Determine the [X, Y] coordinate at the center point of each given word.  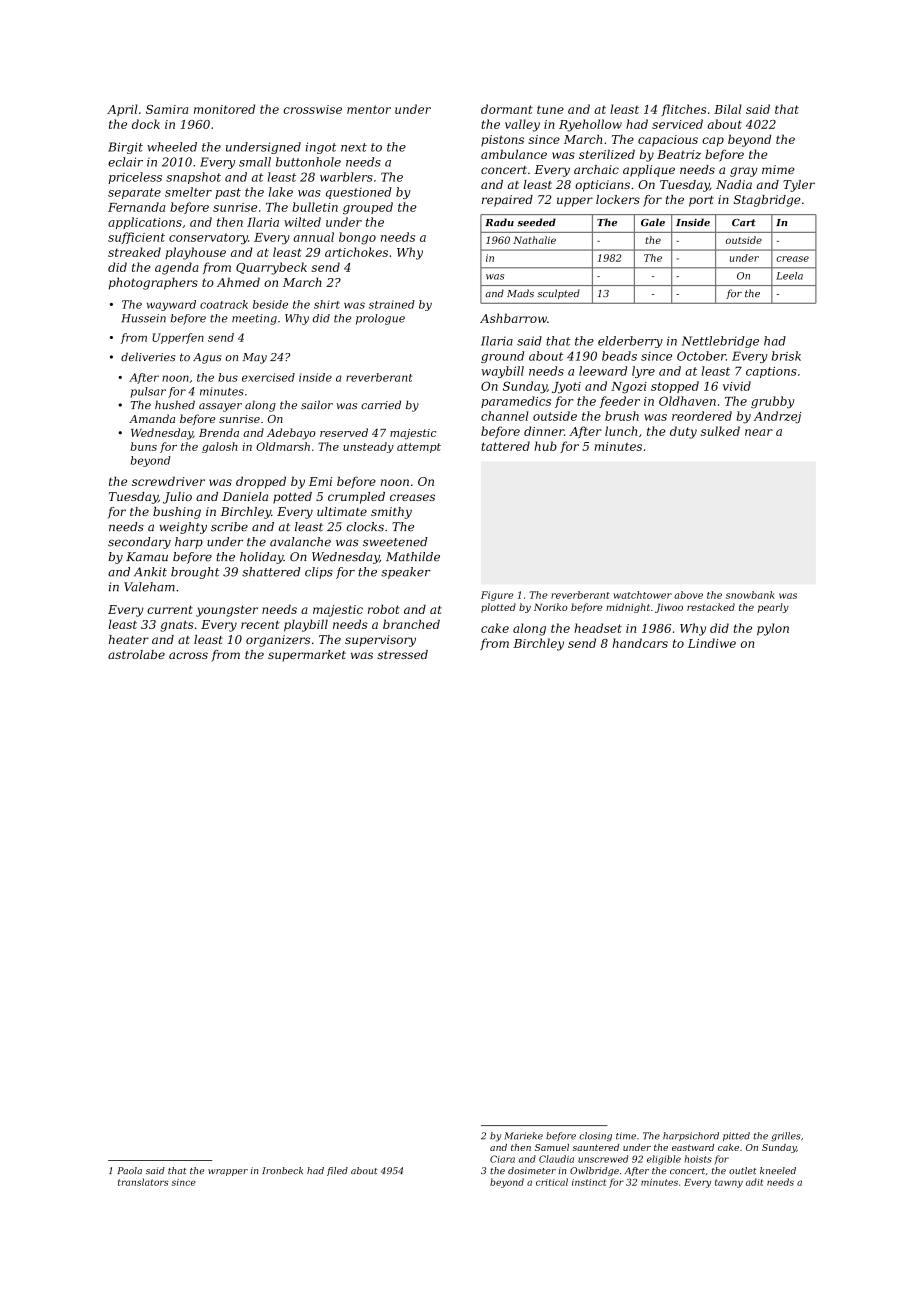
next [354, 147]
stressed [402, 654]
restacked [711, 607]
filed [337, 1171]
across [188, 655]
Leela [789, 276]
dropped [261, 482]
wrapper [228, 1172]
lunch [621, 431]
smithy [391, 513]
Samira [167, 109]
